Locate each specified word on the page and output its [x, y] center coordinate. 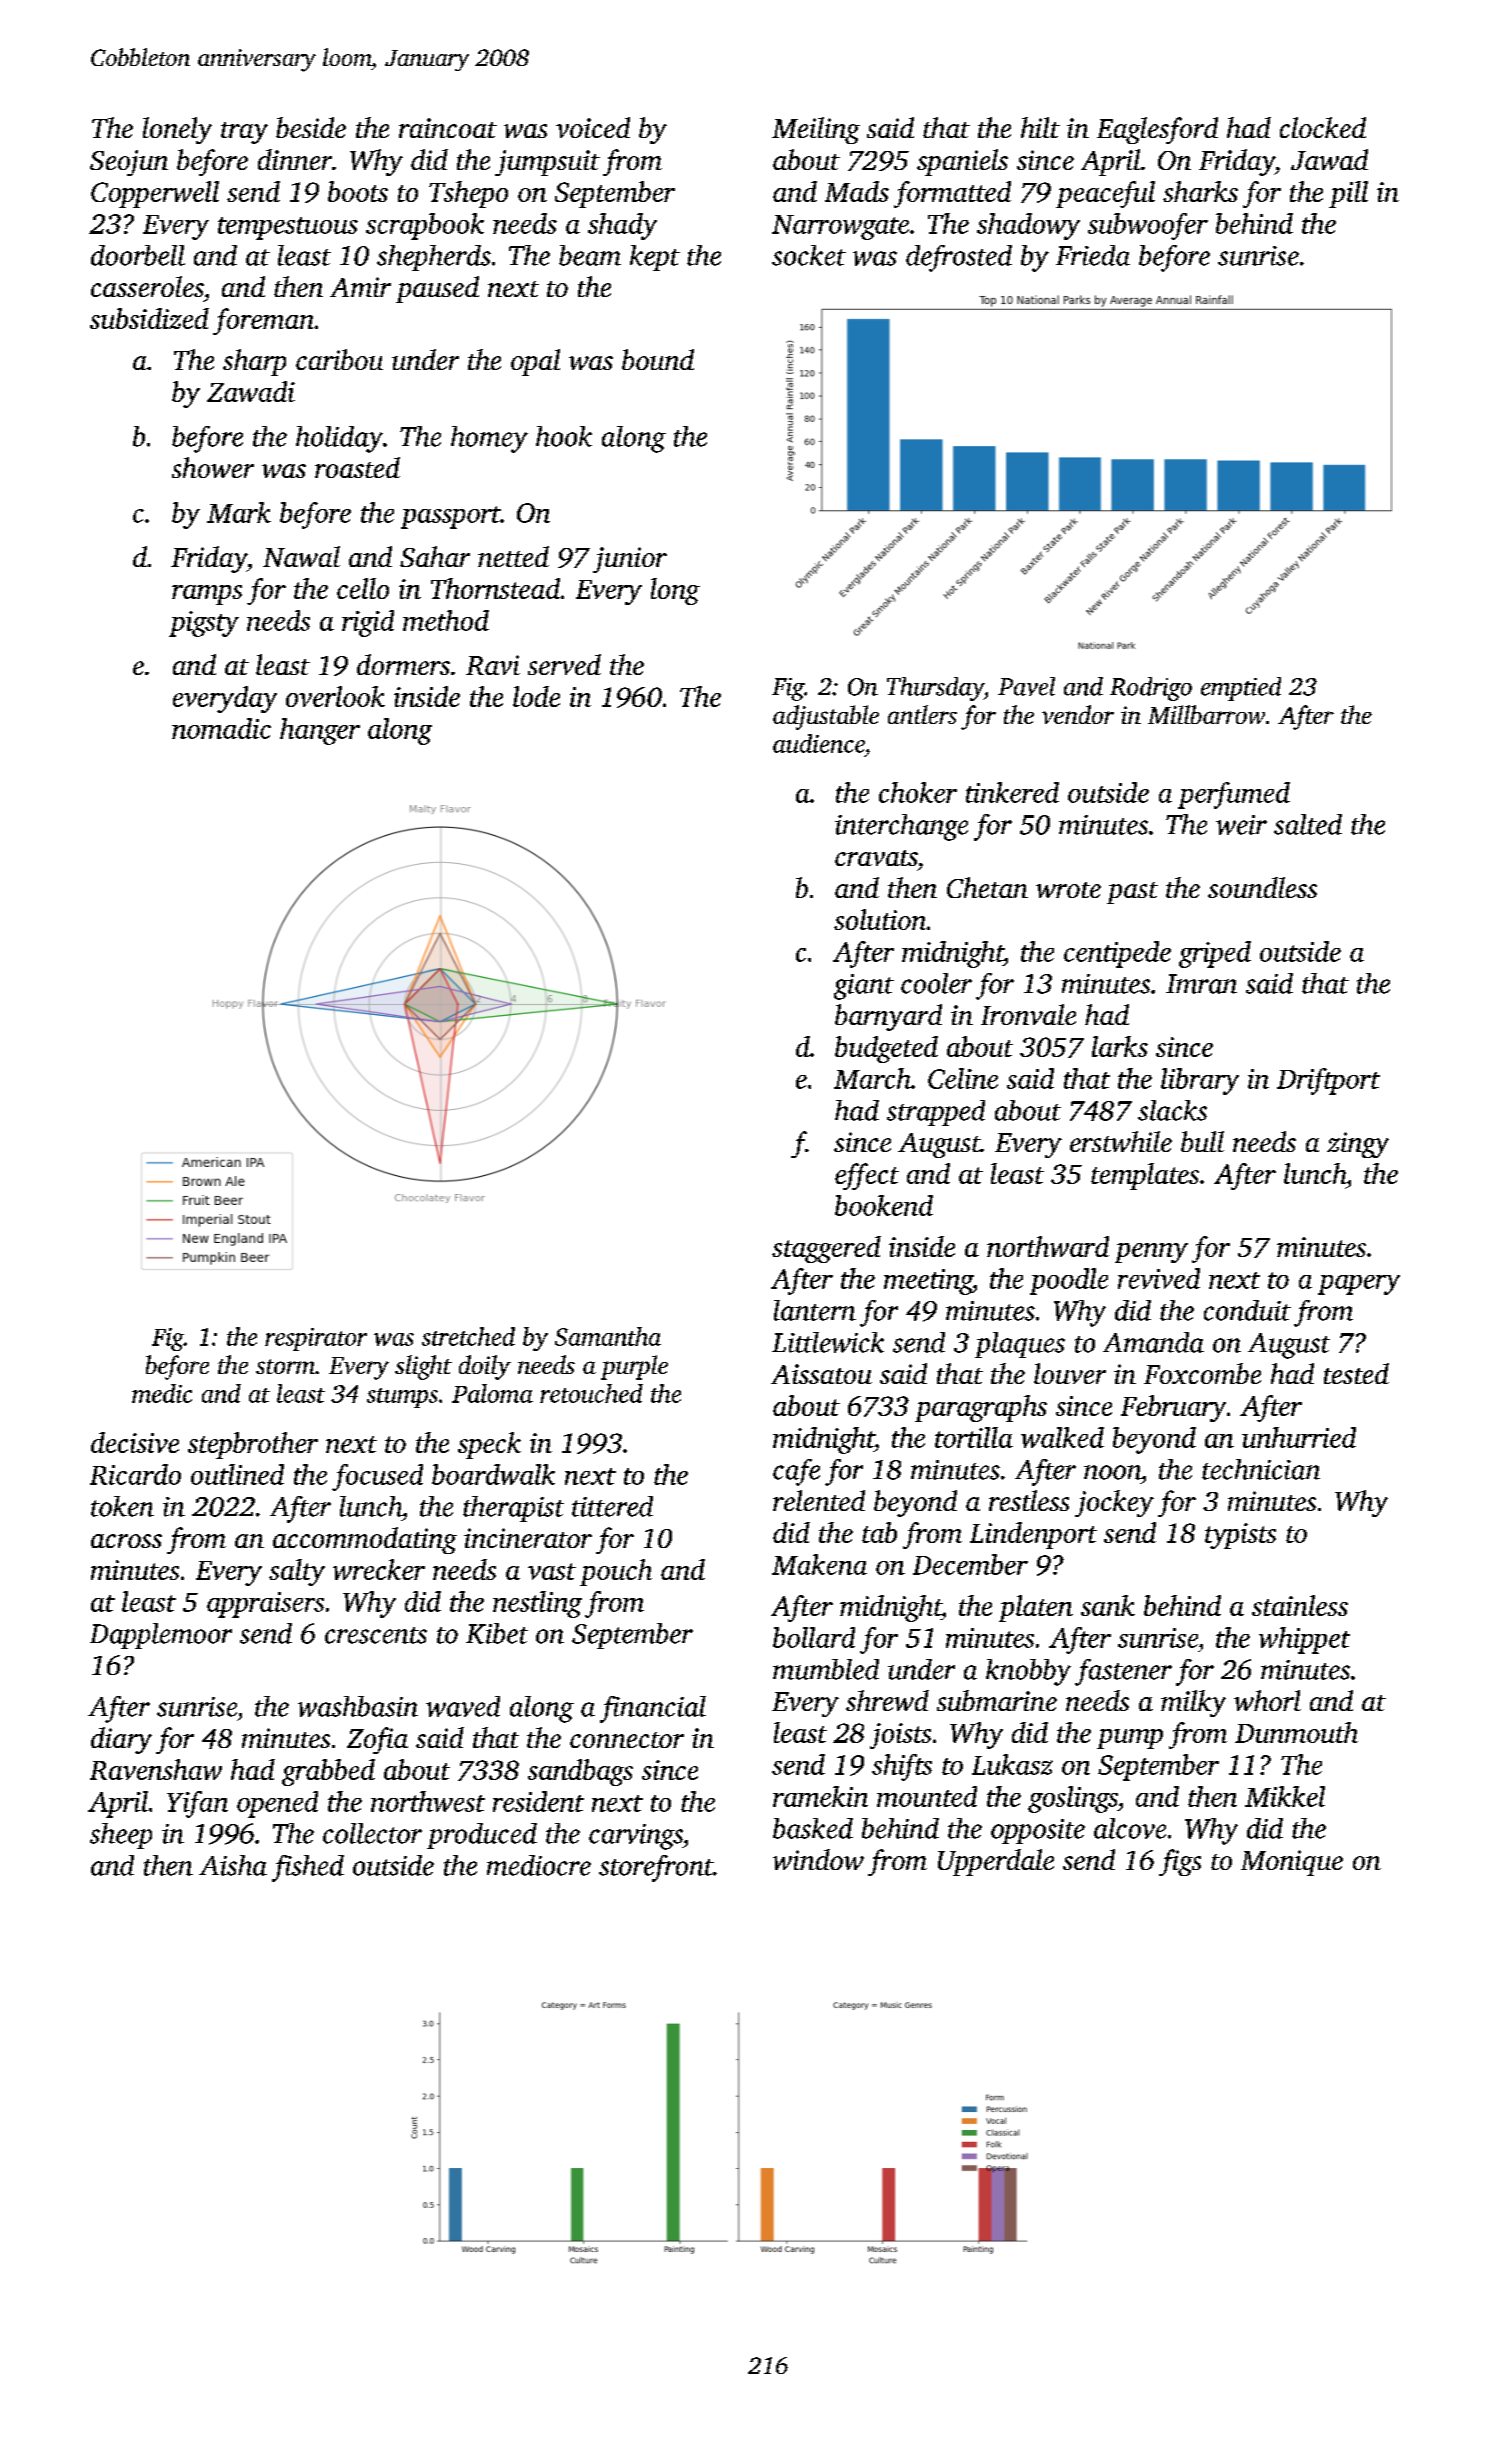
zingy [1358, 1145]
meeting [928, 1282]
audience [819, 743]
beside [311, 127]
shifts [902, 1767]
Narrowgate [840, 227]
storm [285, 1366]
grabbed [328, 1772]
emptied [1241, 689]
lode [536, 696]
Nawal [301, 556]
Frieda [1093, 255]
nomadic [221, 728]
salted [1308, 824]
